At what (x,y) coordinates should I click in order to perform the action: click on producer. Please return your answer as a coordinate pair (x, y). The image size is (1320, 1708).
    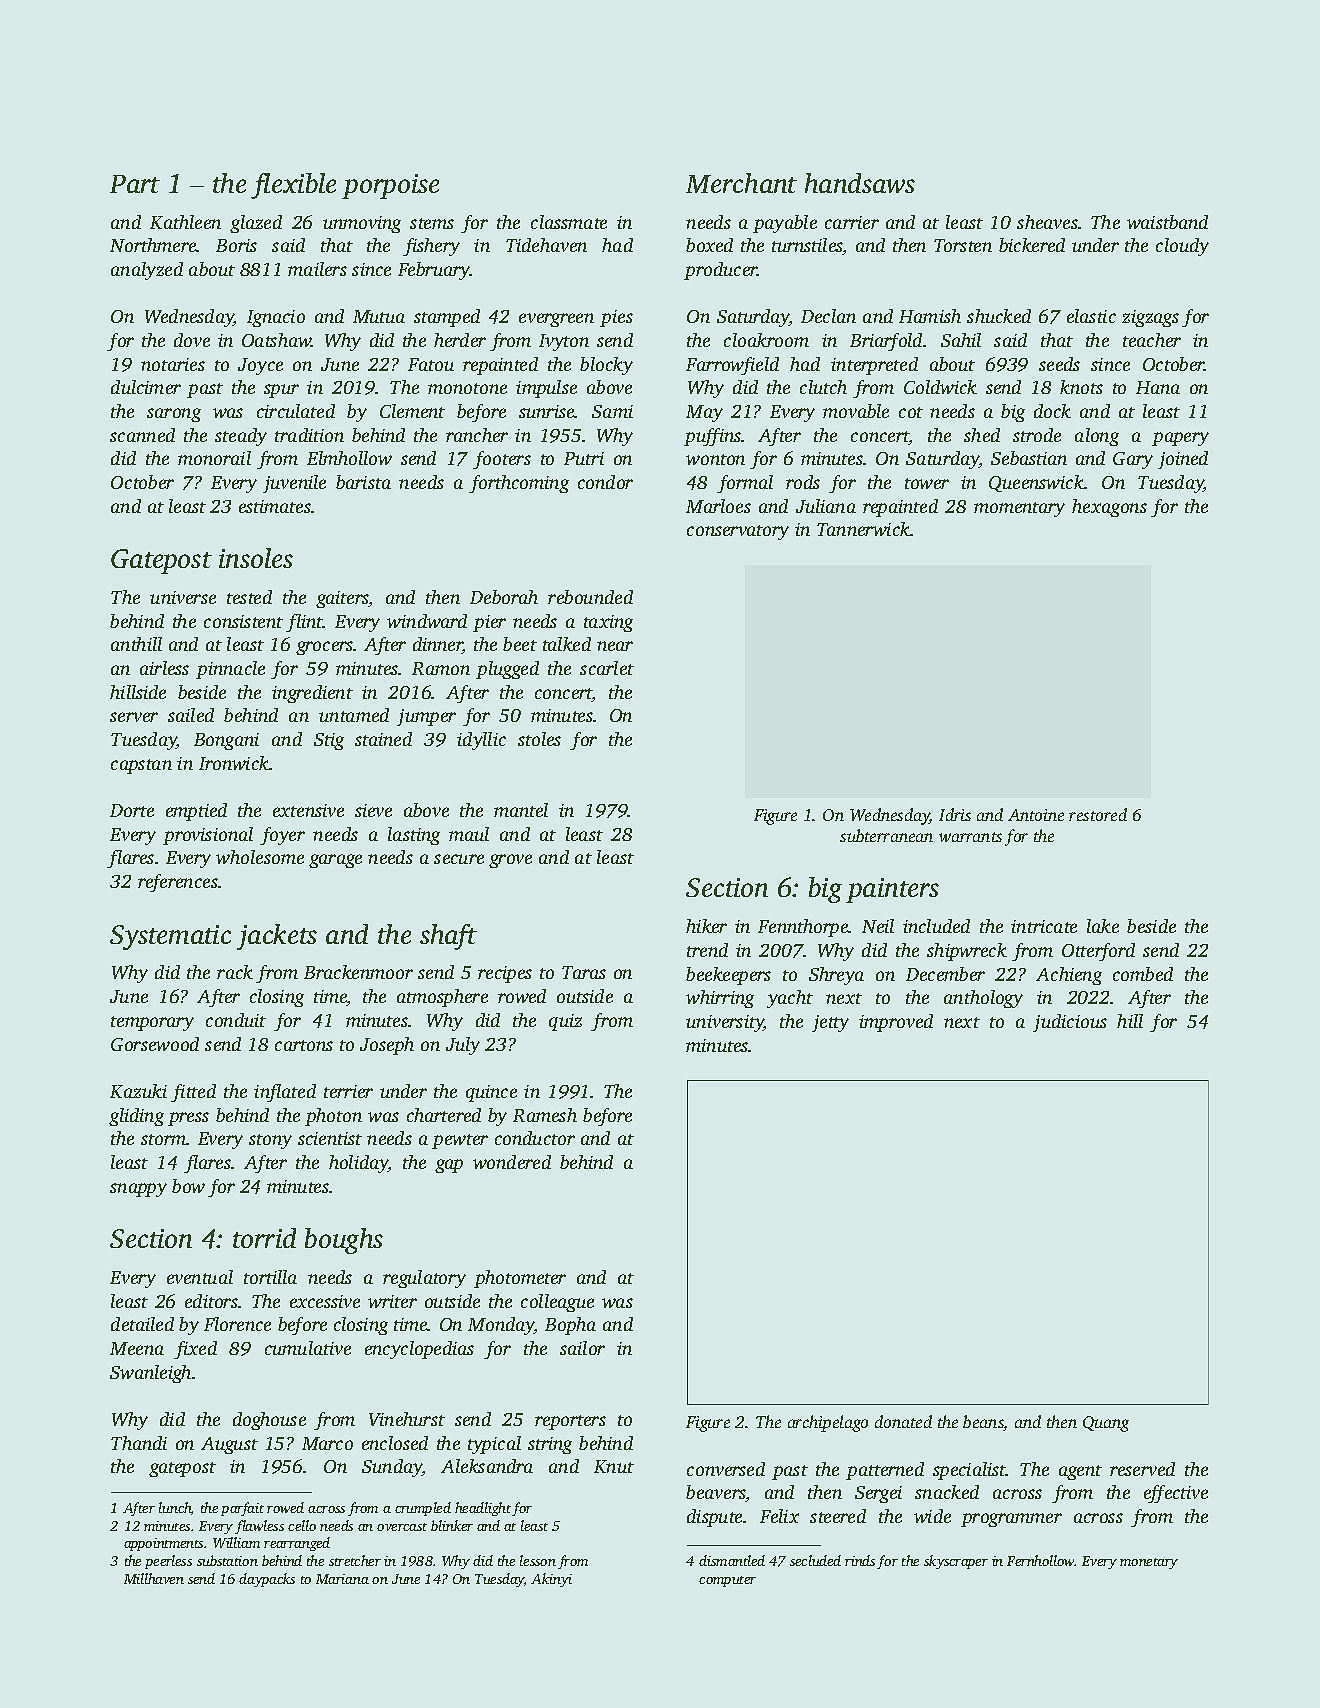
    Looking at the image, I should click on (721, 271).
